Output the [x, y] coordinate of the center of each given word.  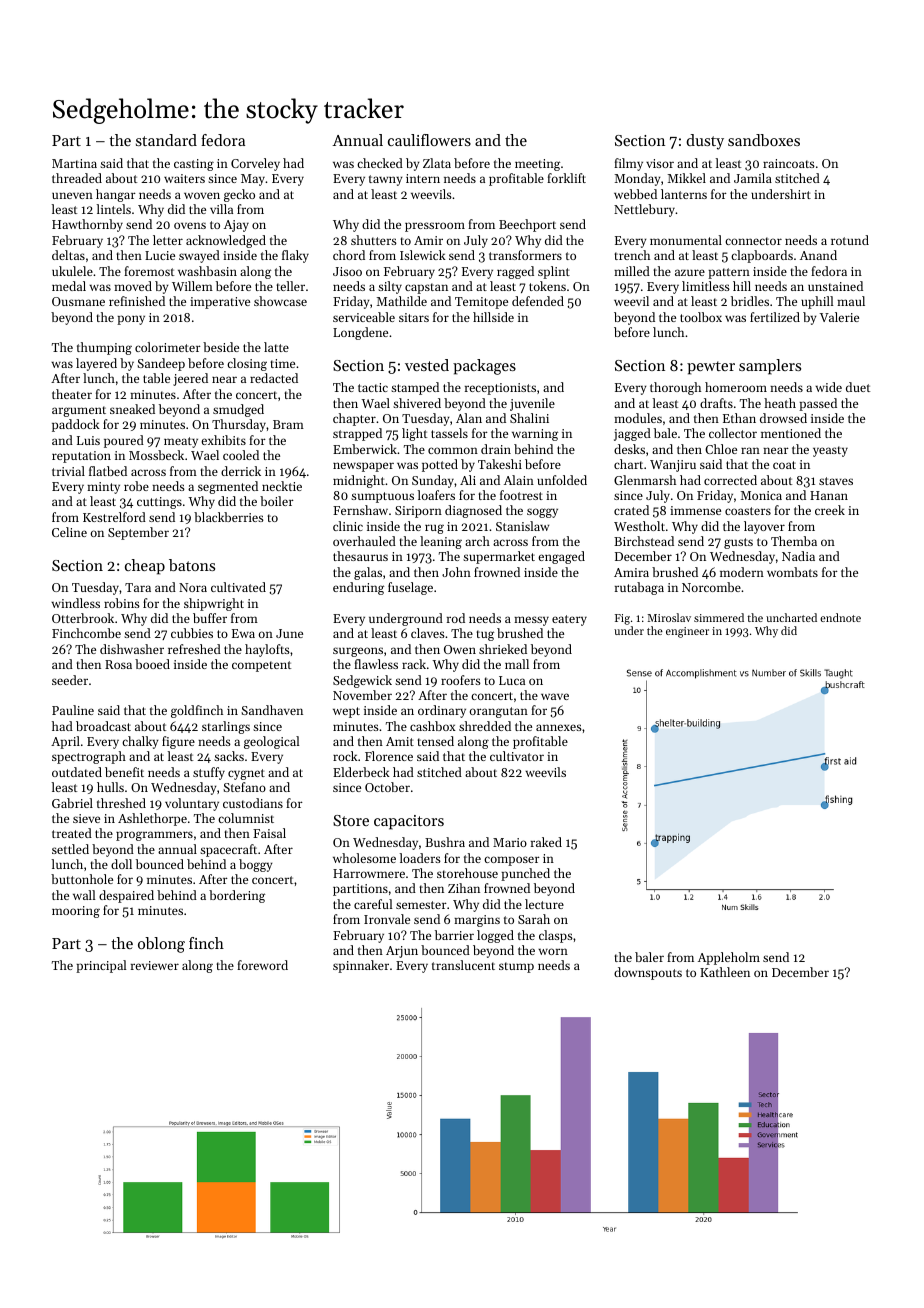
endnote [840, 617]
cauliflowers [429, 140]
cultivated [238, 587]
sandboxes [764, 140]
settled [70, 849]
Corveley [255, 164]
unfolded [562, 480]
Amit [400, 741]
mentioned [791, 433]
